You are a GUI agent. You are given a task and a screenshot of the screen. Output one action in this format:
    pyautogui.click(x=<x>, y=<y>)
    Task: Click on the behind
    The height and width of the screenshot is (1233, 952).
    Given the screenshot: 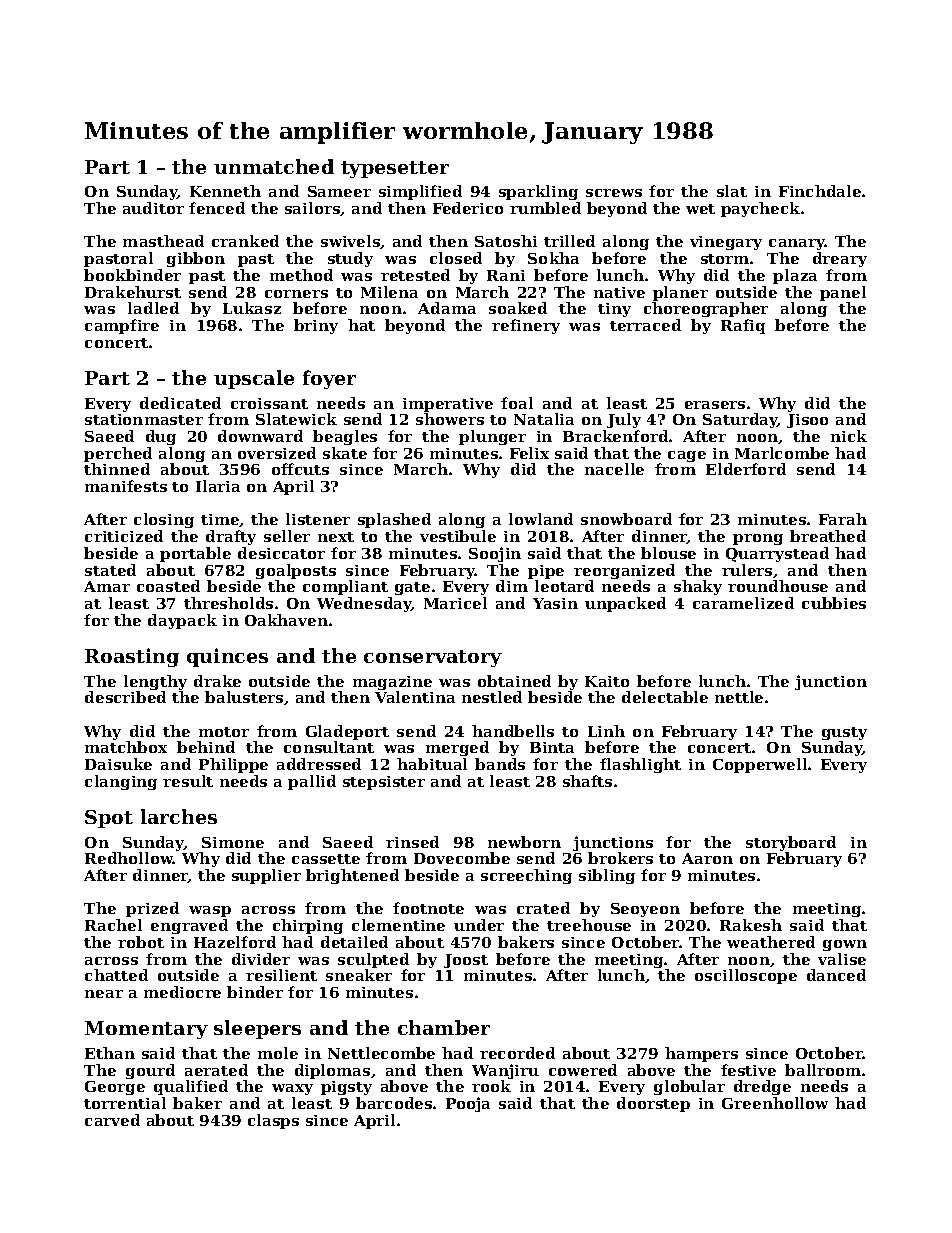 What is the action you would take?
    pyautogui.click(x=206, y=747)
